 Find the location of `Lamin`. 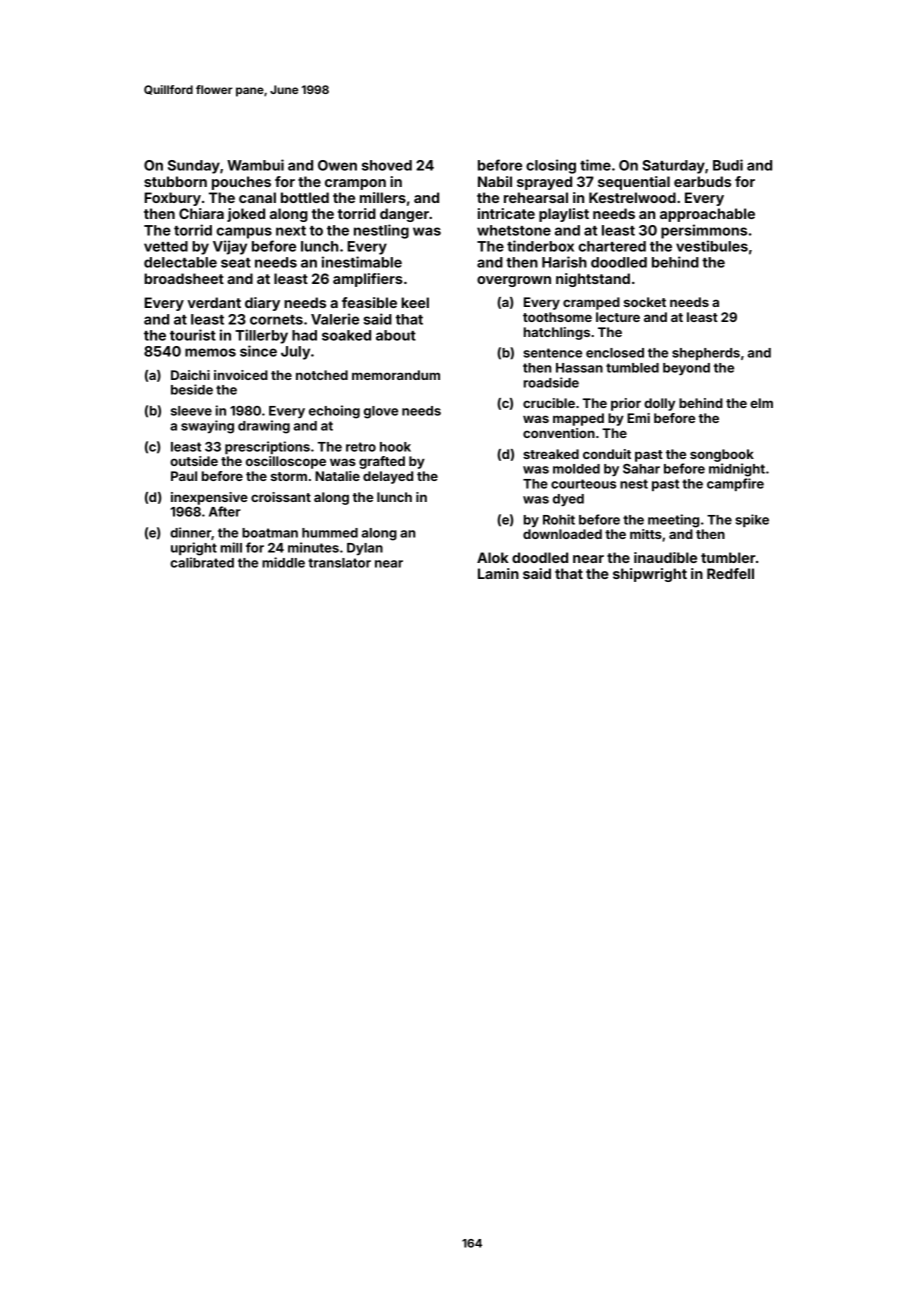

Lamin is located at coordinates (498, 573).
